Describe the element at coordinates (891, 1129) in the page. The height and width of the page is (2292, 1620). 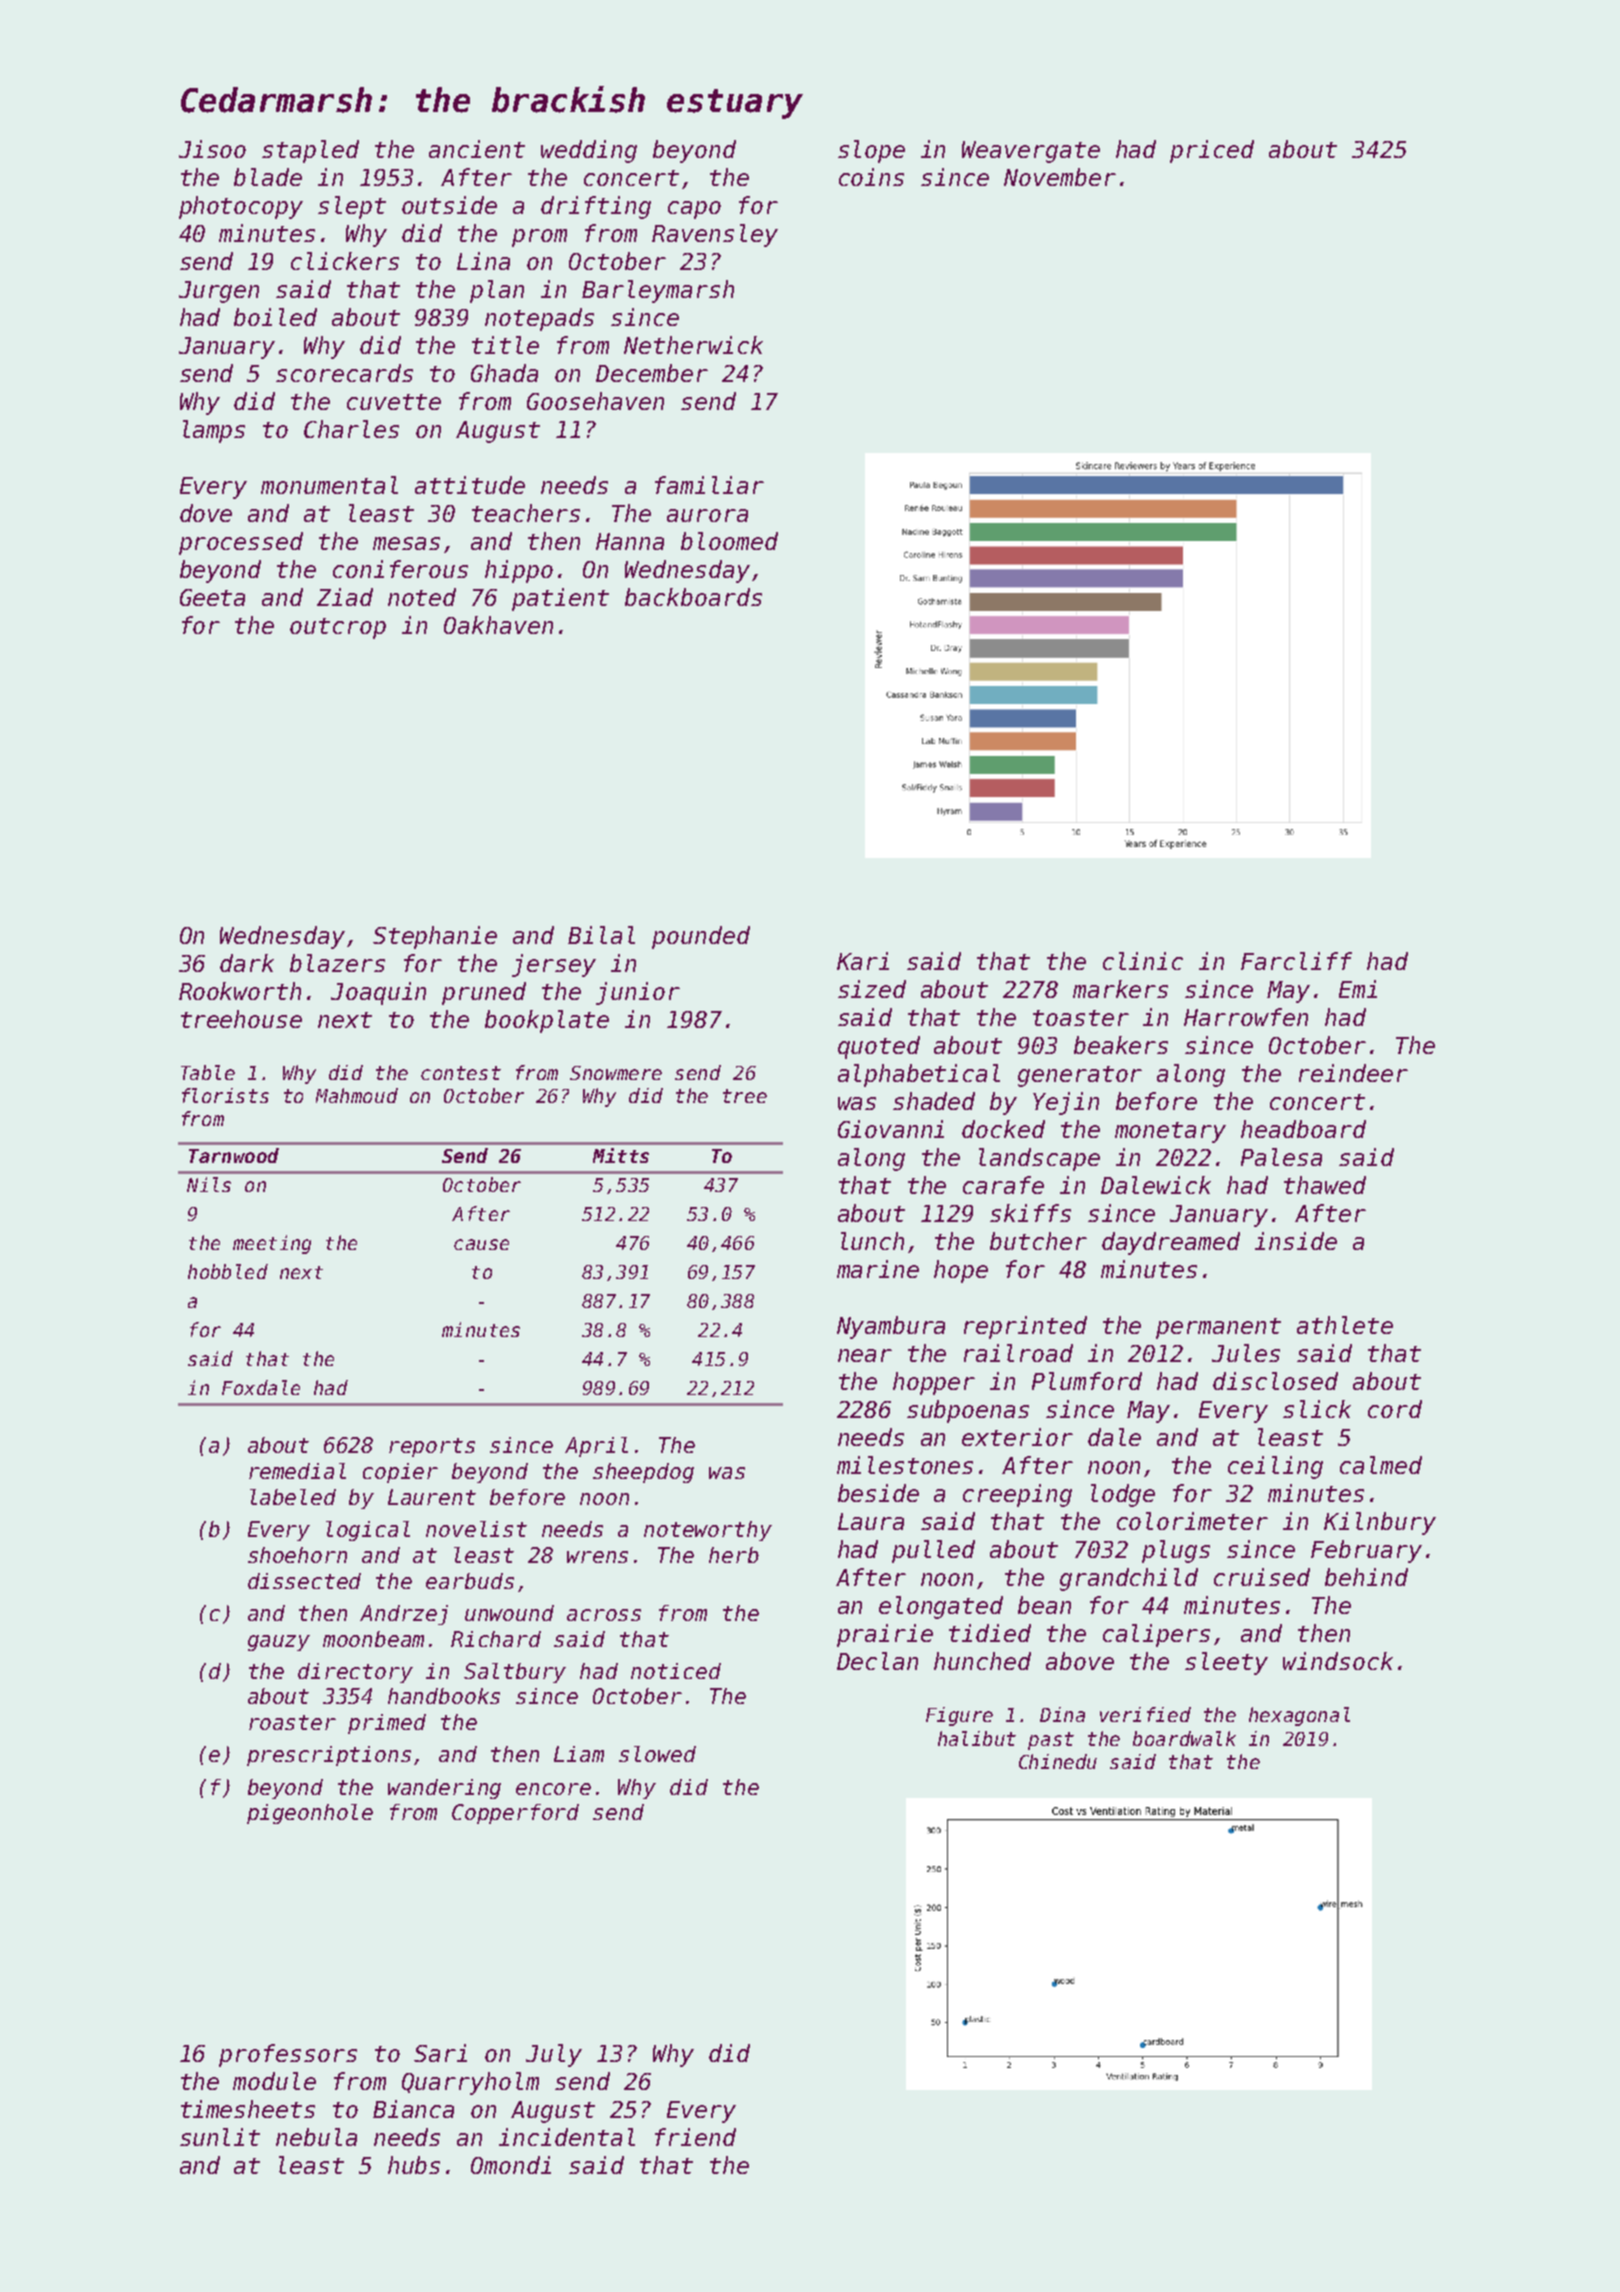
I see `Giovanni` at that location.
